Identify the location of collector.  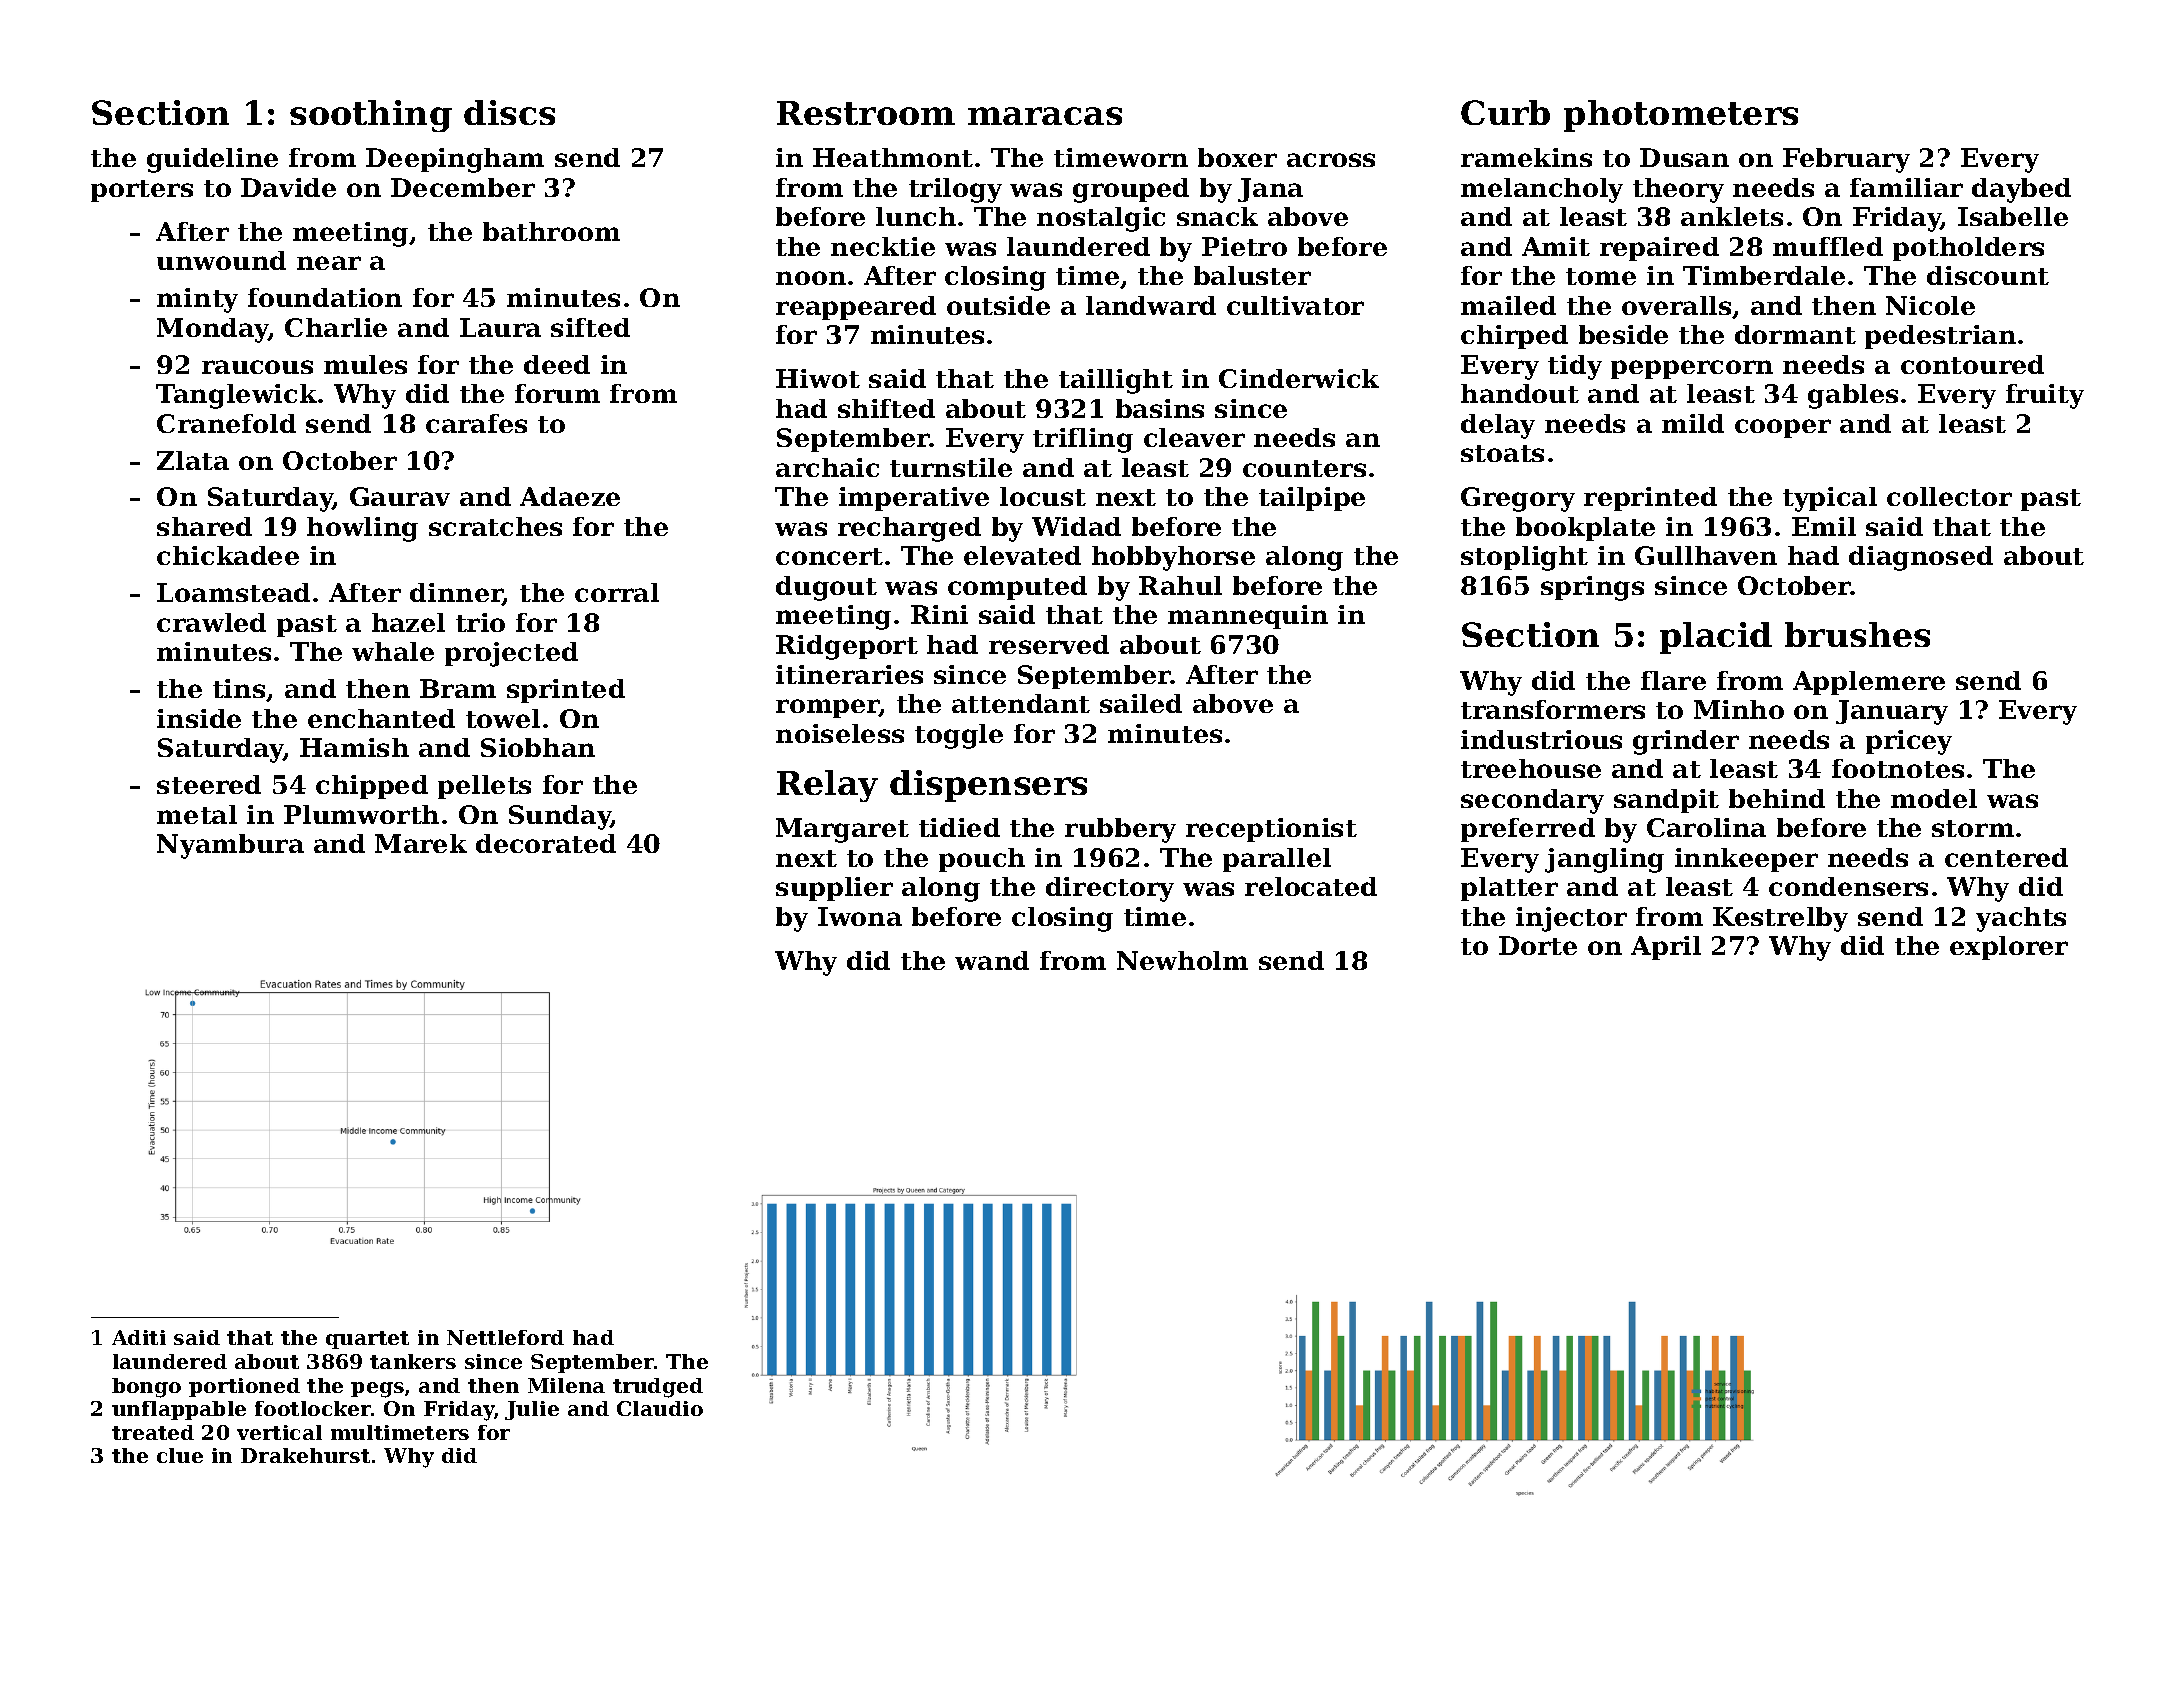
(1949, 496).
